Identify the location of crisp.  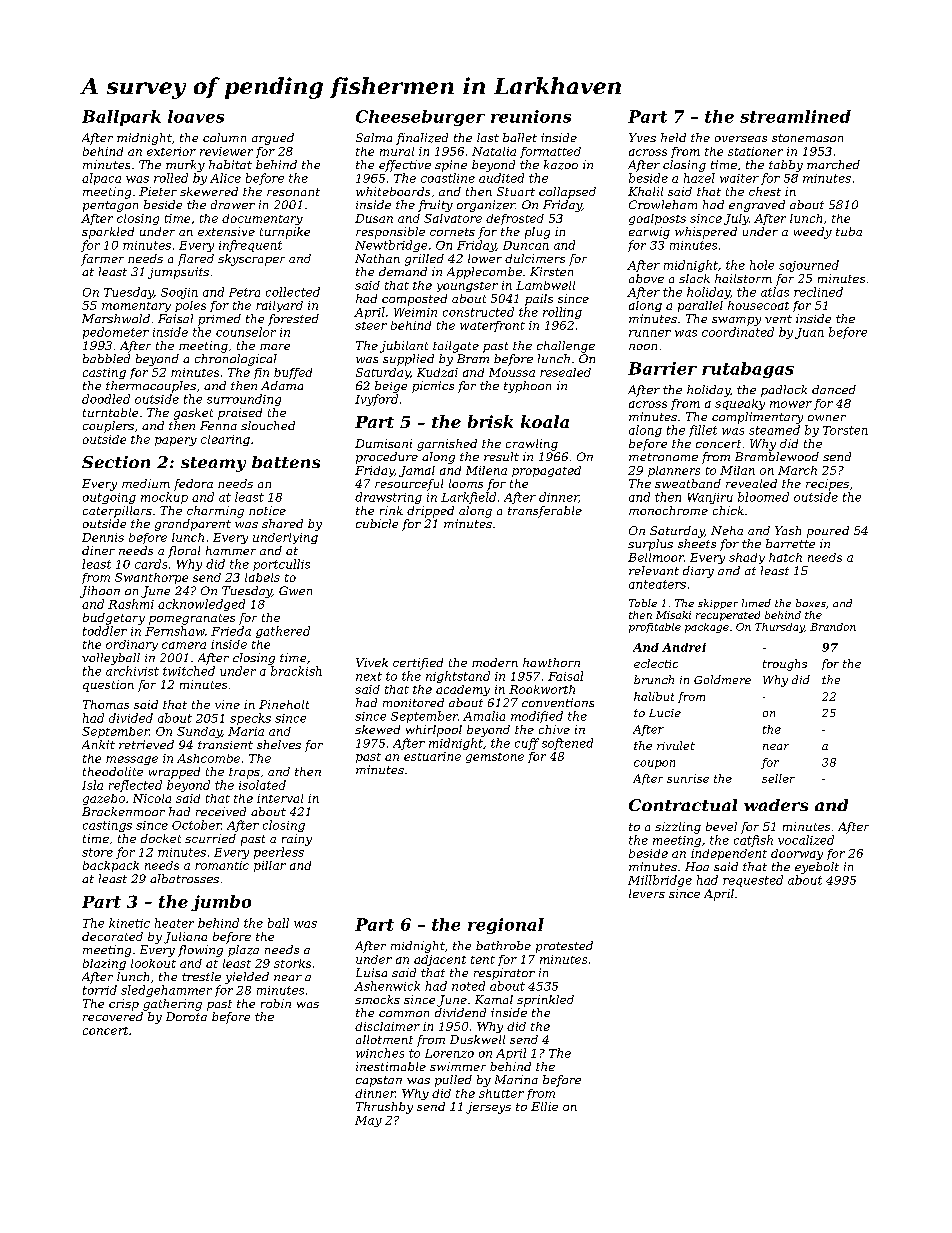
(124, 1005).
